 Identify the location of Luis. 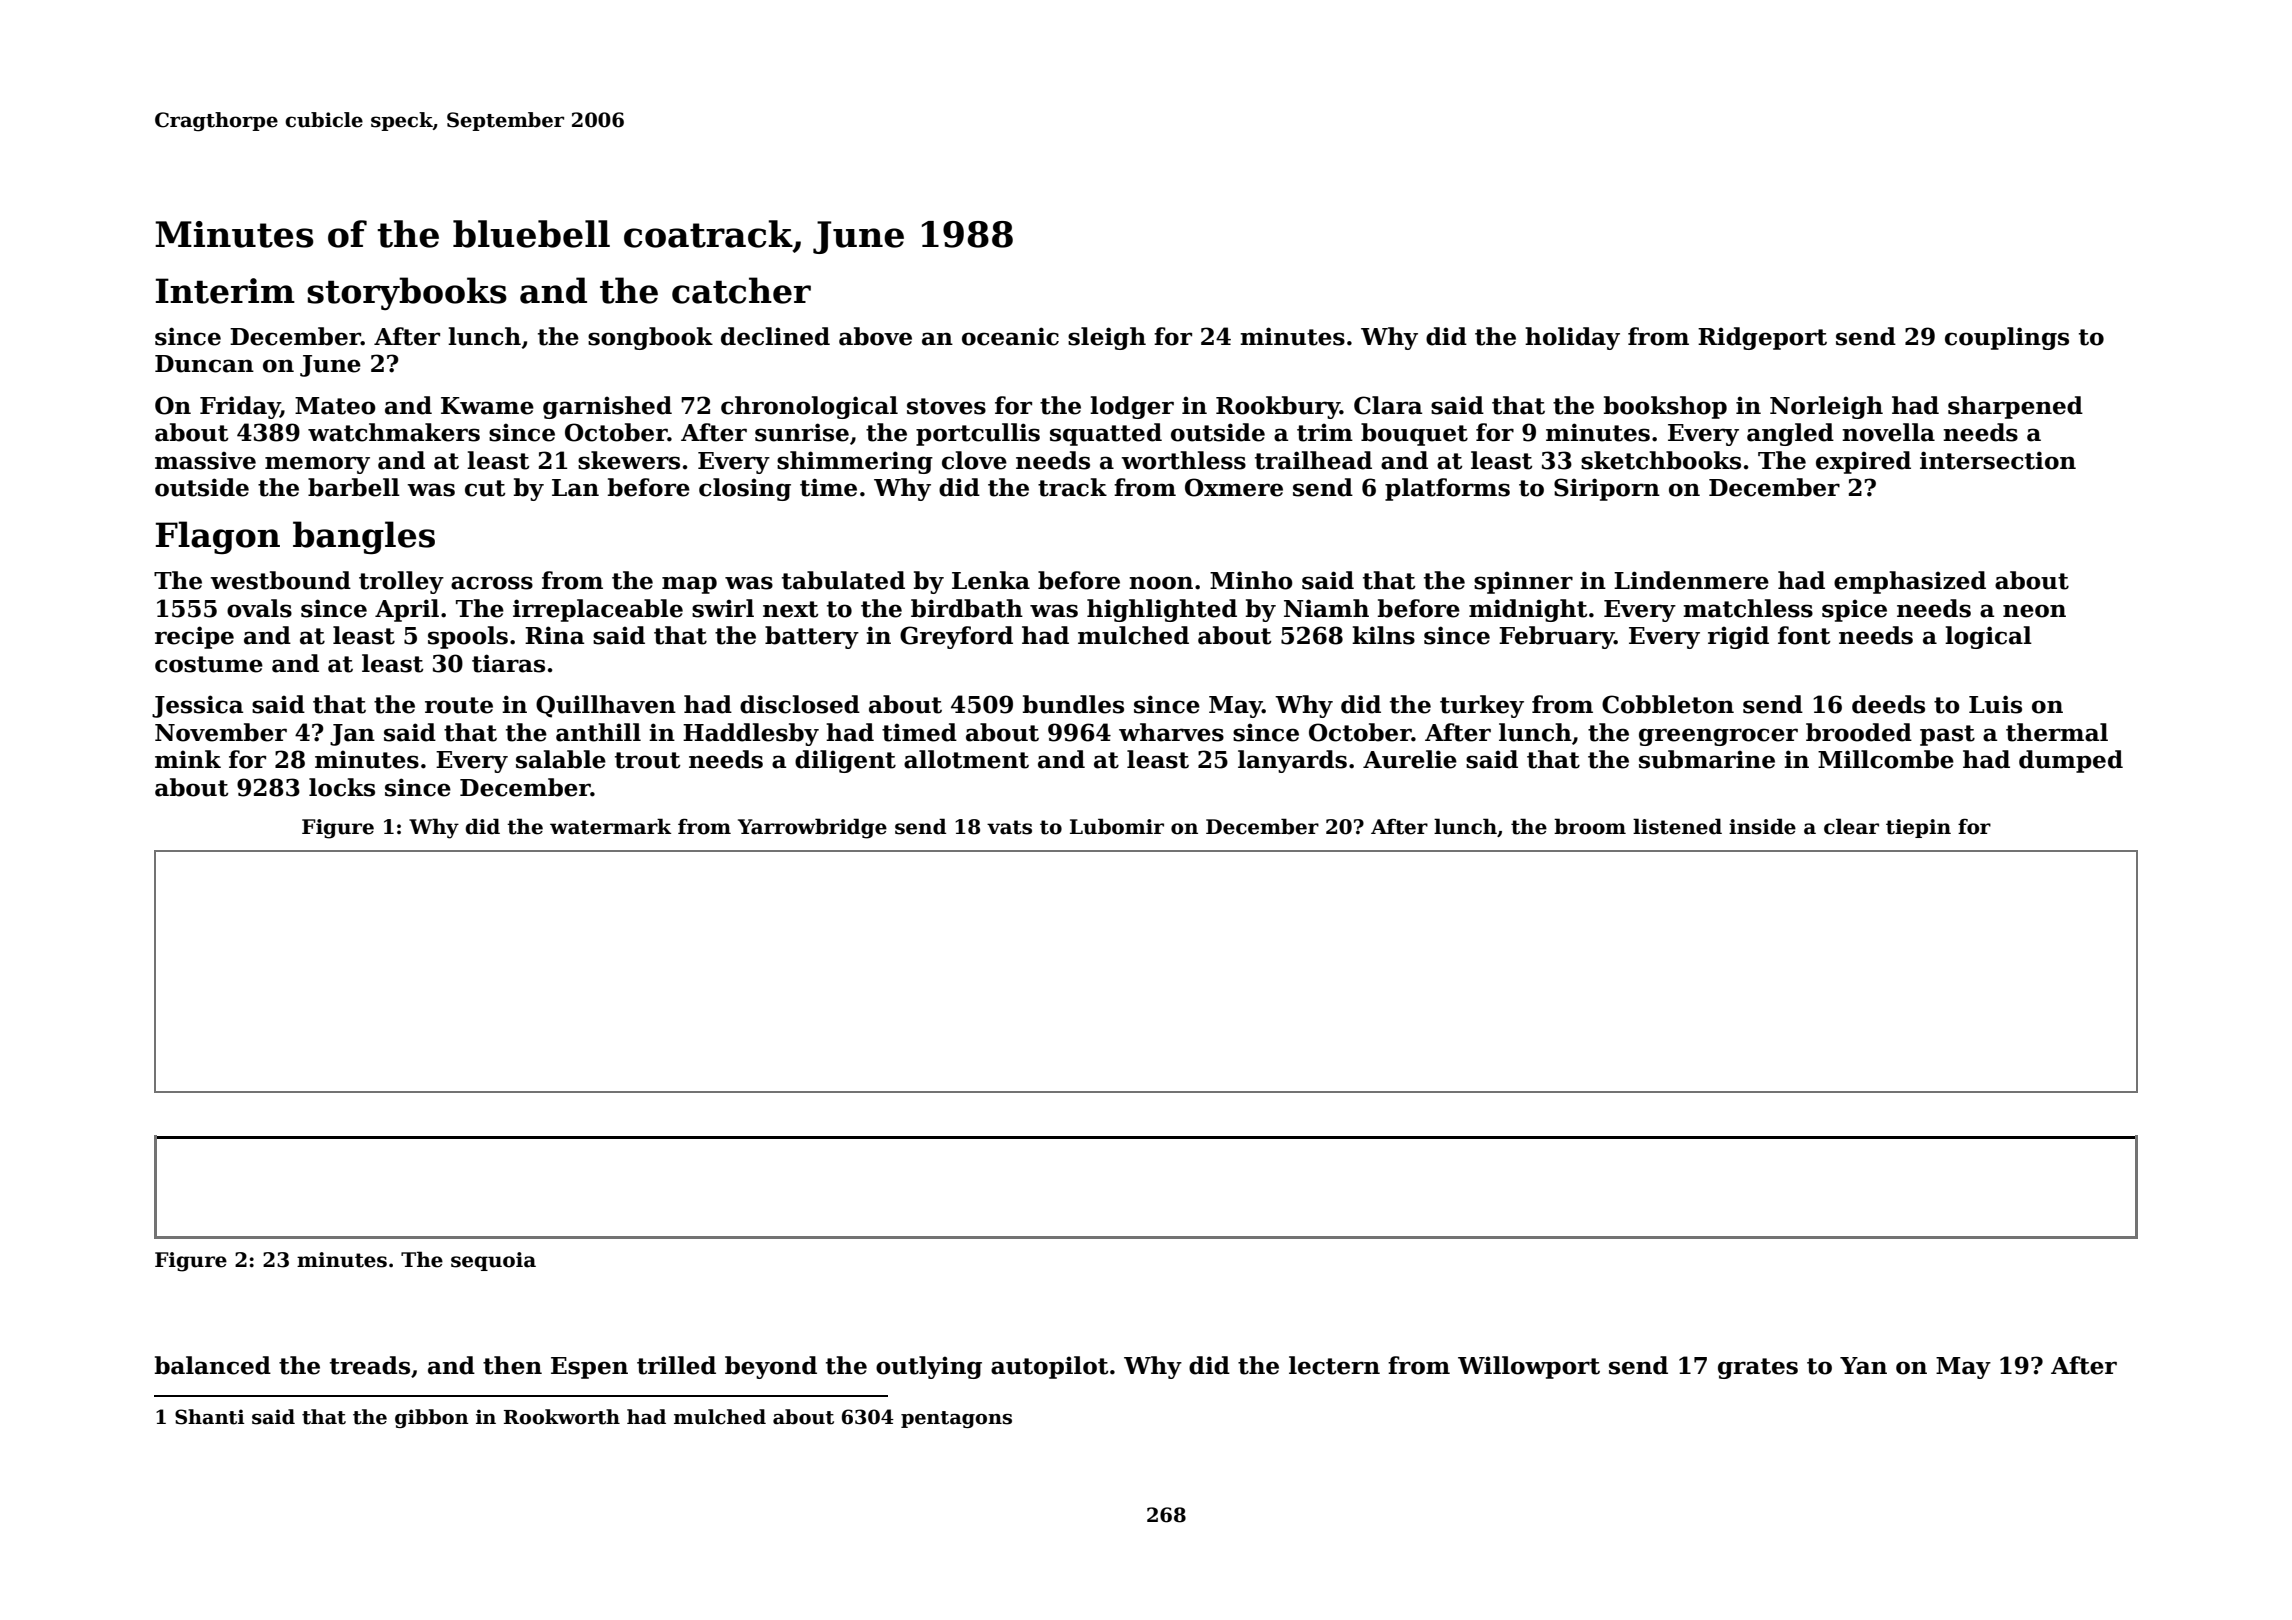
(1995, 704).
